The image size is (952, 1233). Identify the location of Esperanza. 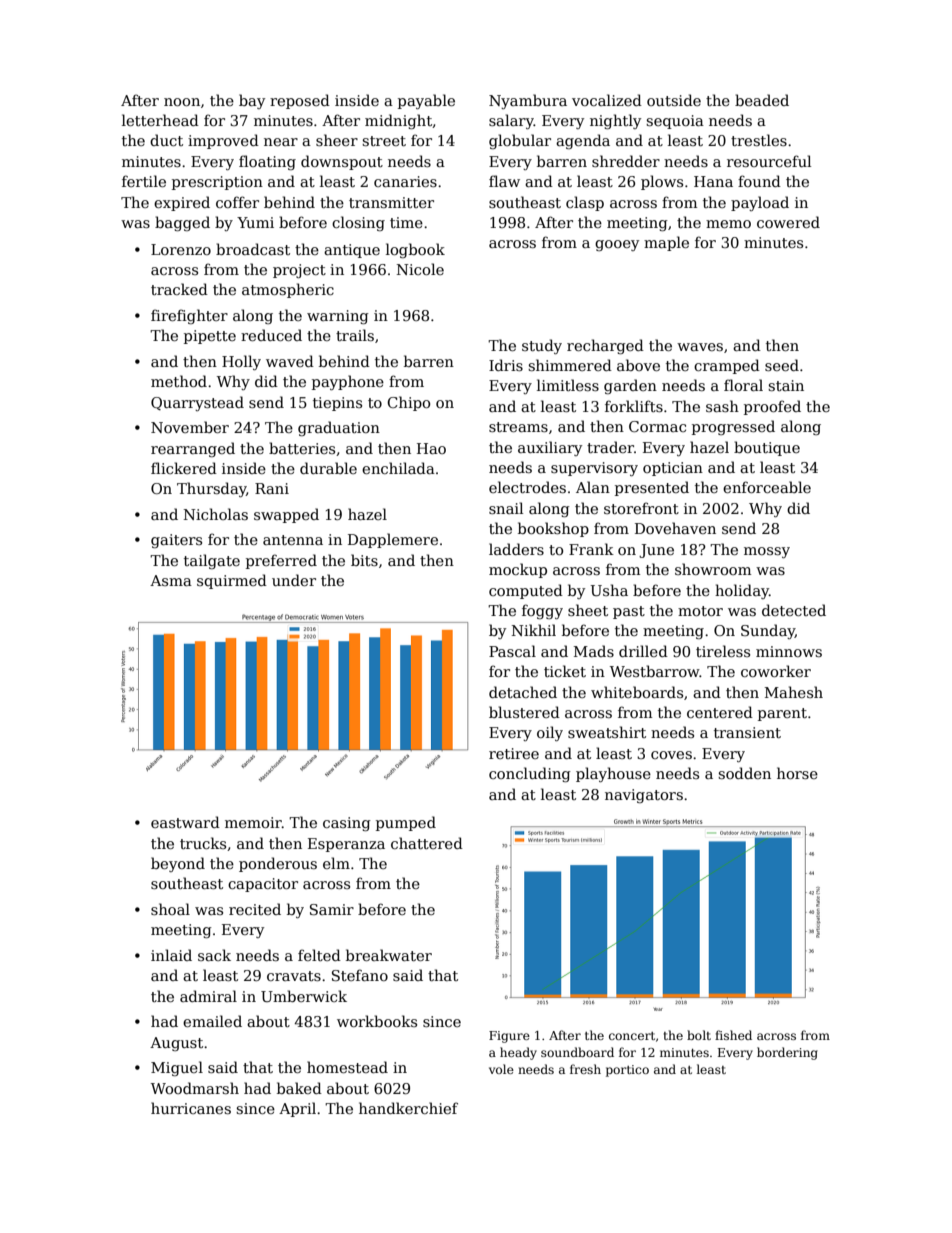
(346, 845).
